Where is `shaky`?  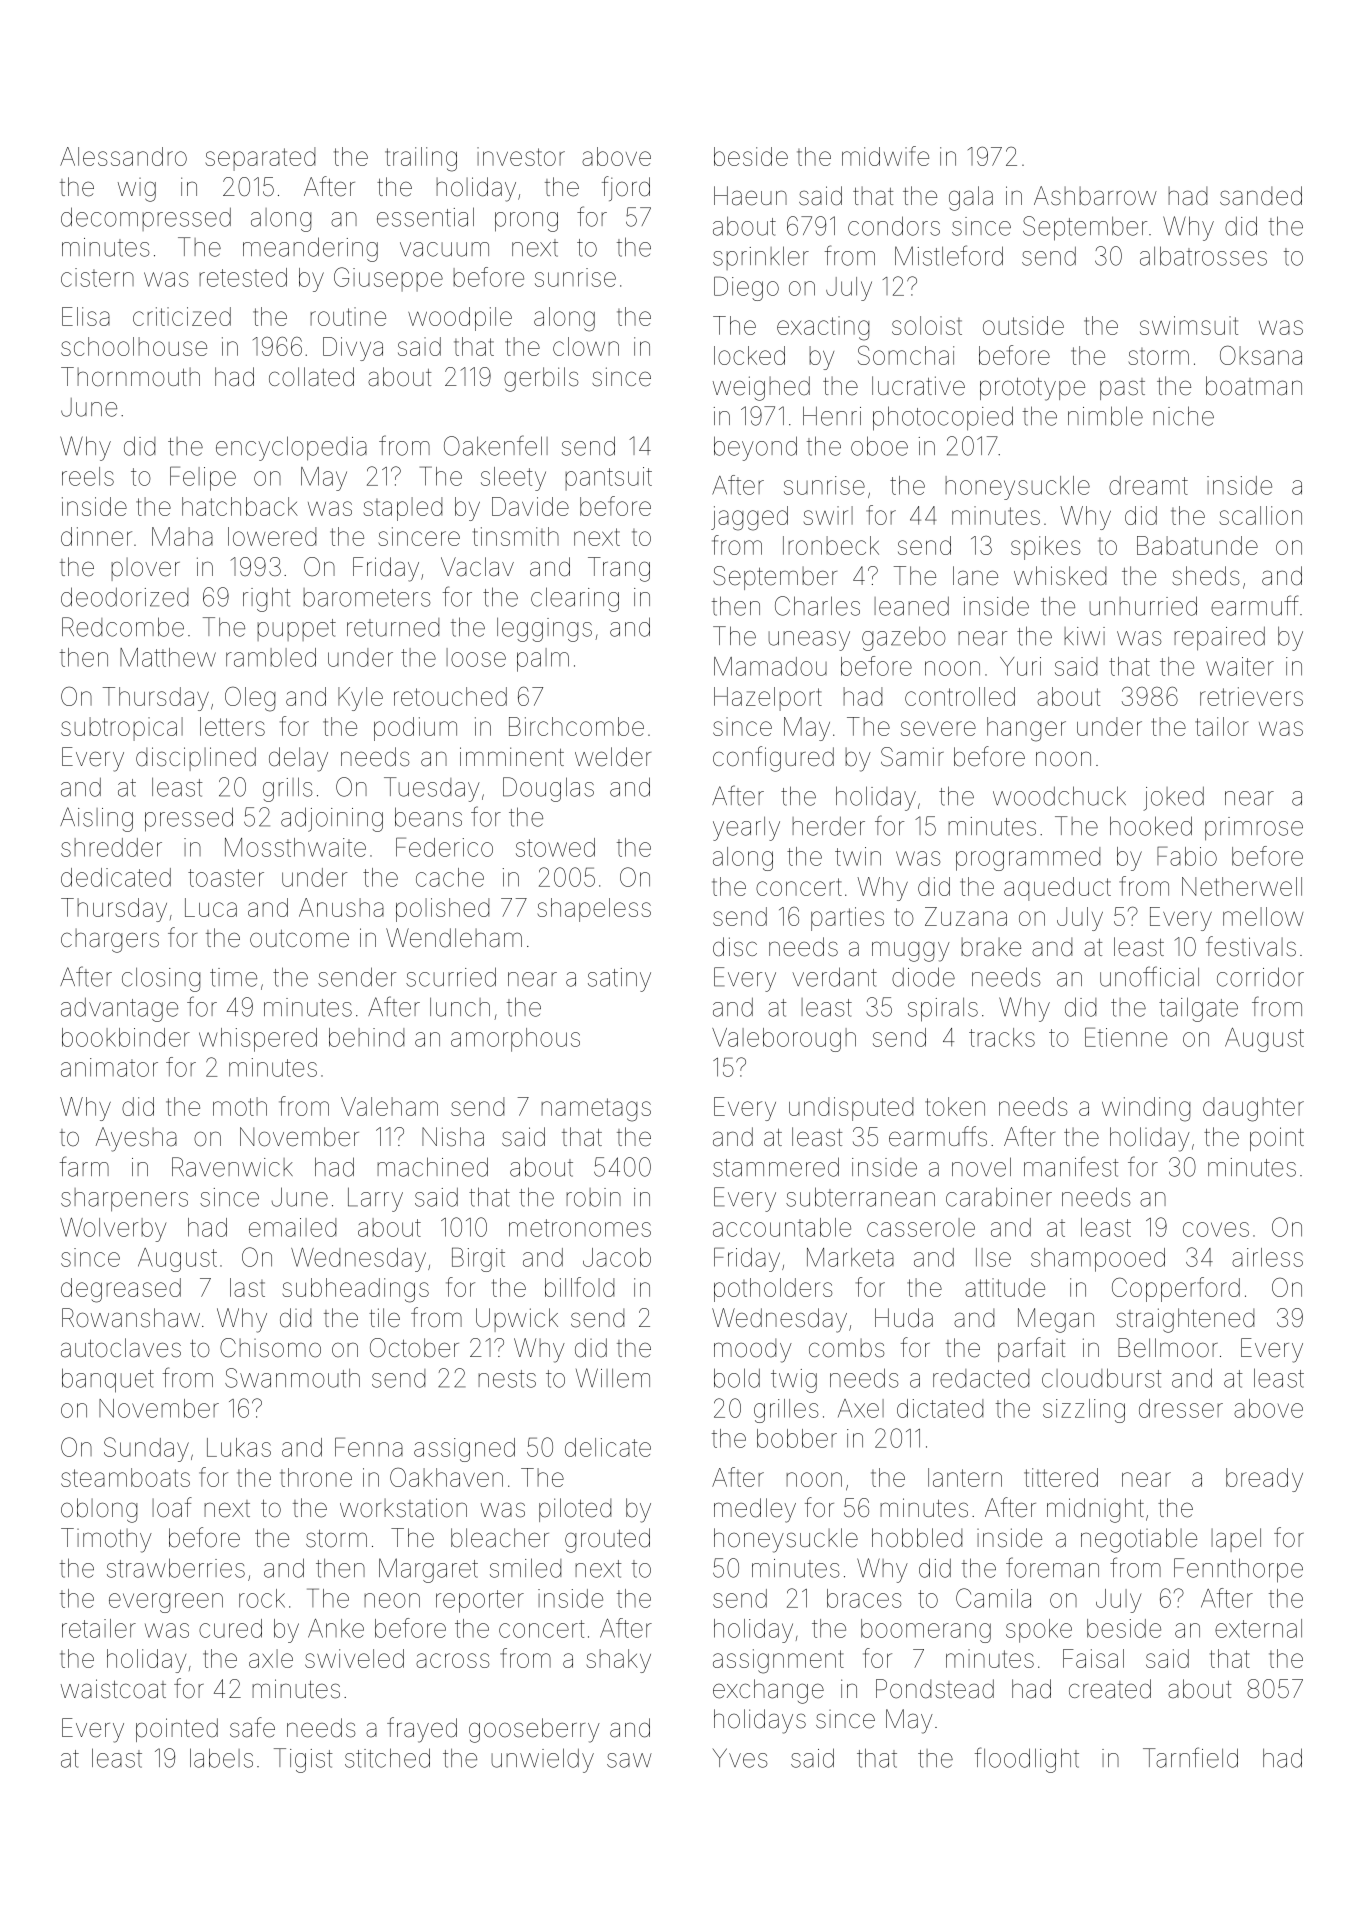
shaky is located at coordinates (618, 1661).
